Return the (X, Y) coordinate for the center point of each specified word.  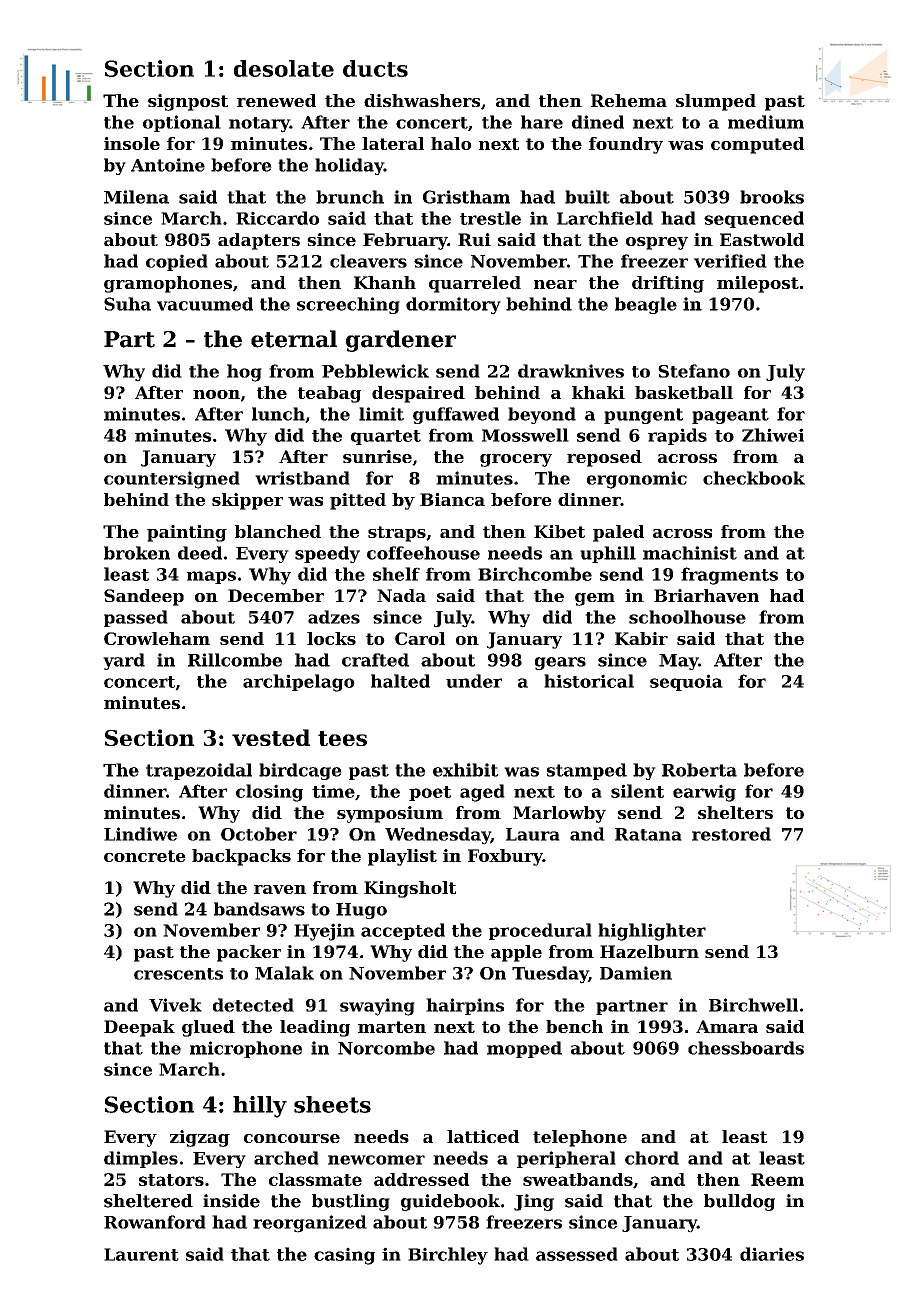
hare (542, 122)
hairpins (465, 1006)
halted (400, 681)
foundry (626, 145)
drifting (668, 284)
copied (177, 262)
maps (211, 577)
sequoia (686, 682)
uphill (608, 554)
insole (132, 143)
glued (208, 1028)
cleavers (368, 261)
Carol (420, 638)
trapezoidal (199, 771)
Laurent (141, 1254)
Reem (777, 1179)
